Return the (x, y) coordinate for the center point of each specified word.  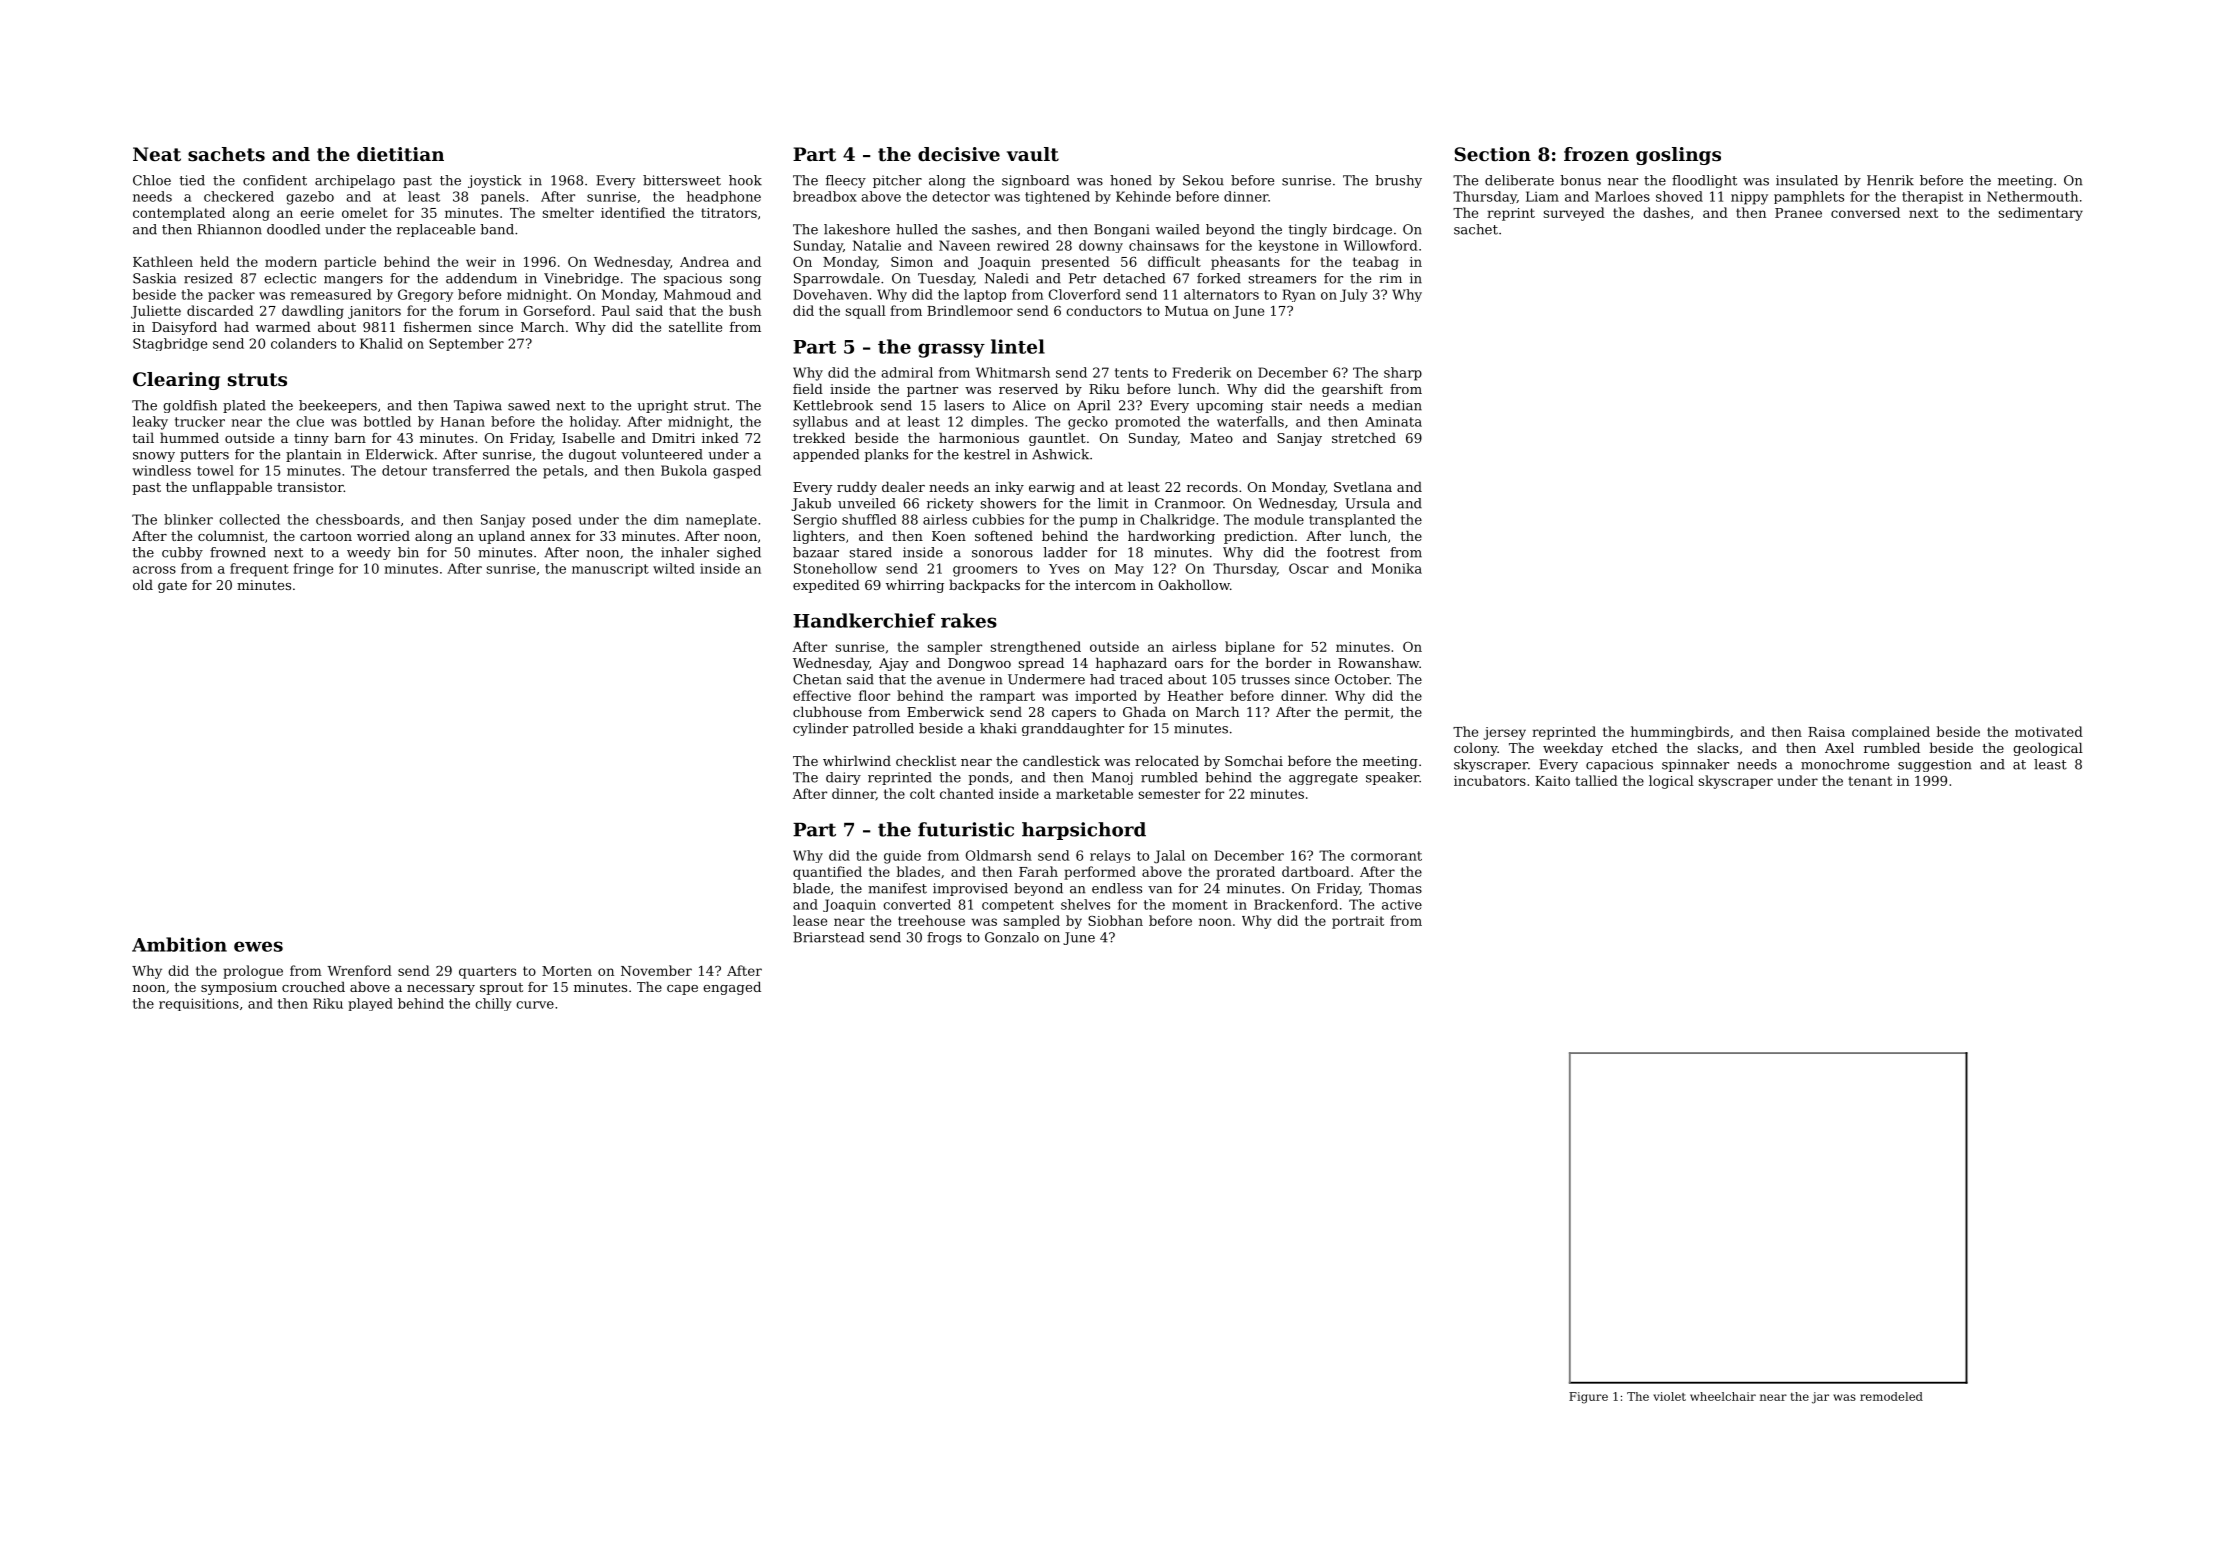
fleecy (846, 181)
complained (1891, 733)
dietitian (400, 154)
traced (1141, 679)
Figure (1588, 1398)
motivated (2049, 731)
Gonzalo (1012, 937)
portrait (1358, 922)
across (154, 570)
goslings (1678, 156)
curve (535, 1005)
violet (1669, 1396)
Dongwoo (979, 664)
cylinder (820, 729)
